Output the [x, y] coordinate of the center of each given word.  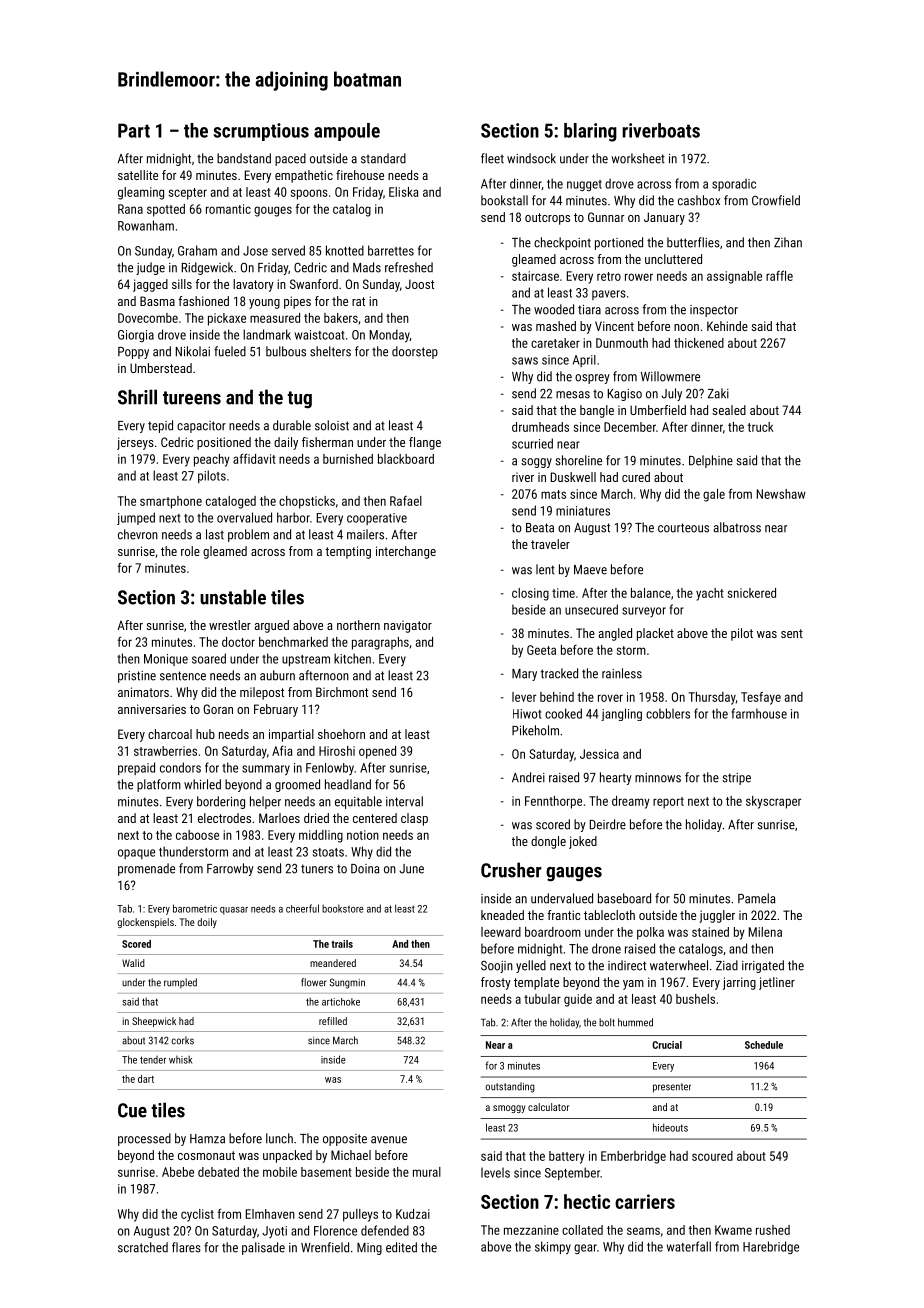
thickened [699, 343]
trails [342, 944]
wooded [554, 309]
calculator [548, 1107]
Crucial [667, 1045]
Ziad [727, 965]
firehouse [360, 175]
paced [290, 159]
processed [144, 1139]
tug [299, 400]
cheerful [302, 908]
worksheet [638, 158]
